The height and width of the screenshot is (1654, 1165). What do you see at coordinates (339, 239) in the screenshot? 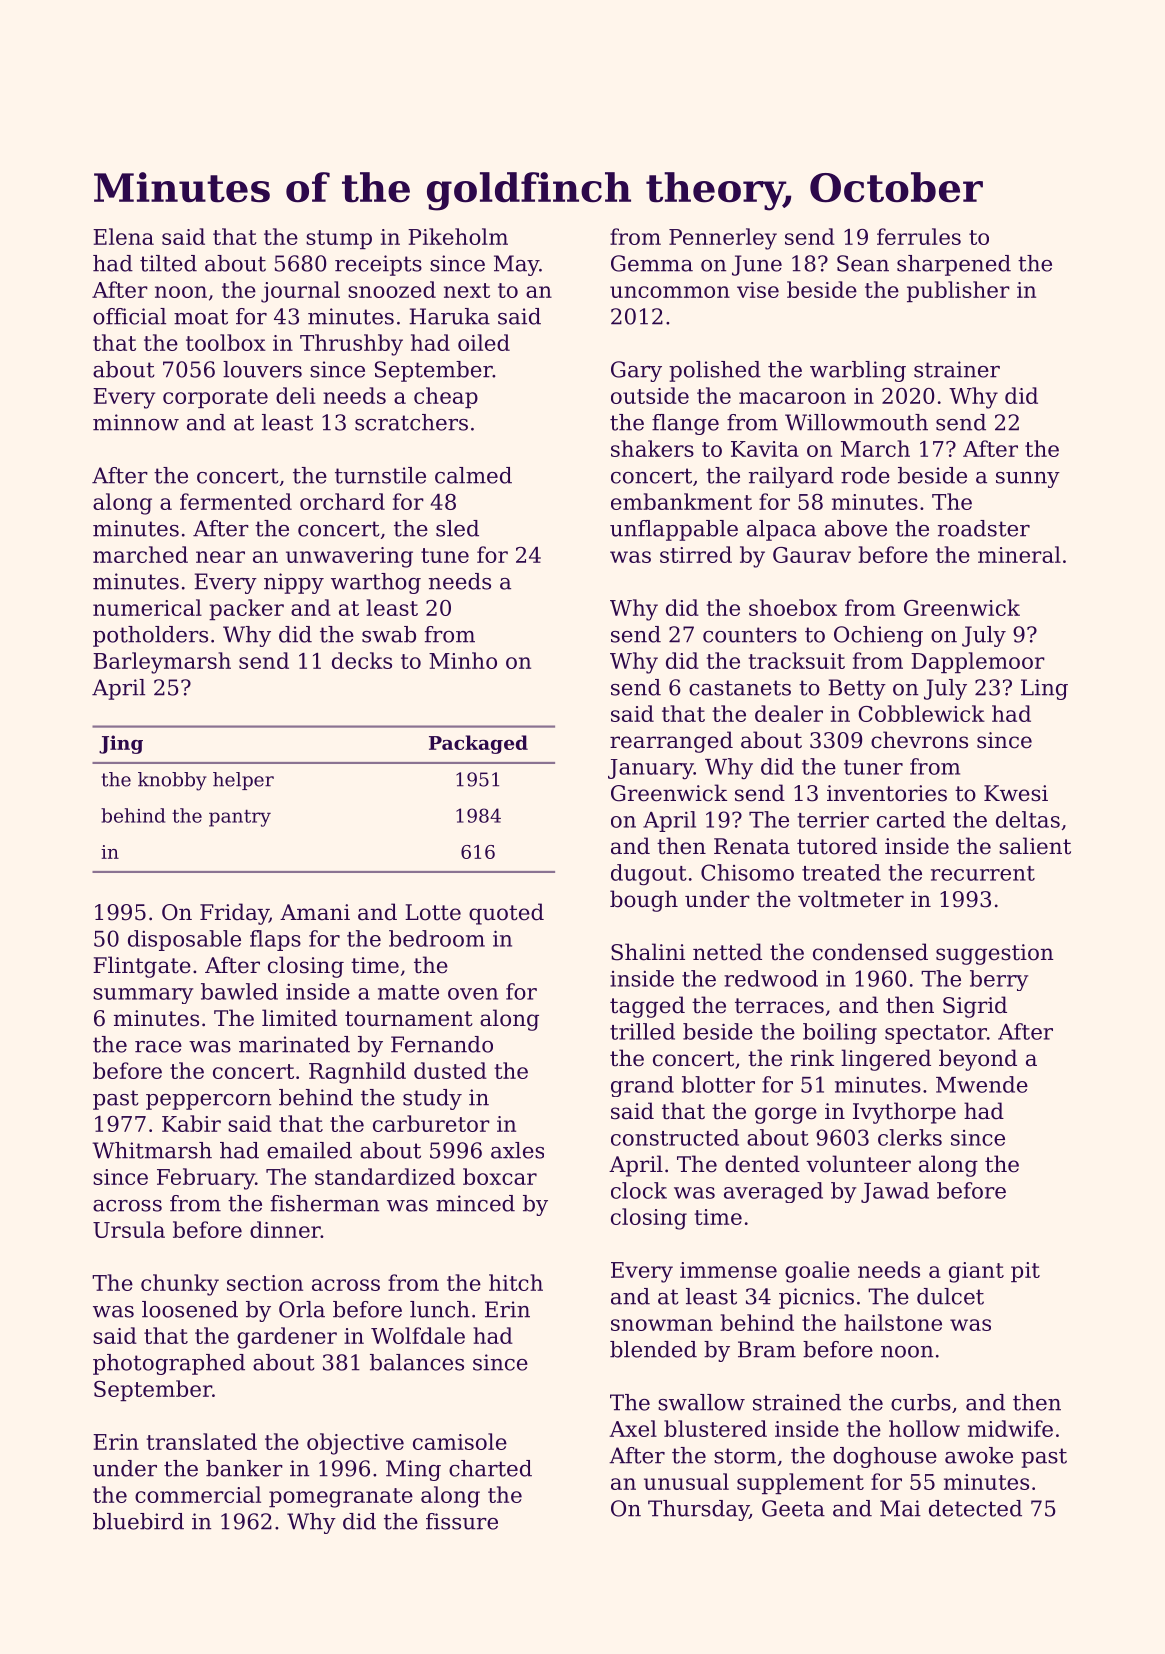
I see `stump` at bounding box center [339, 239].
